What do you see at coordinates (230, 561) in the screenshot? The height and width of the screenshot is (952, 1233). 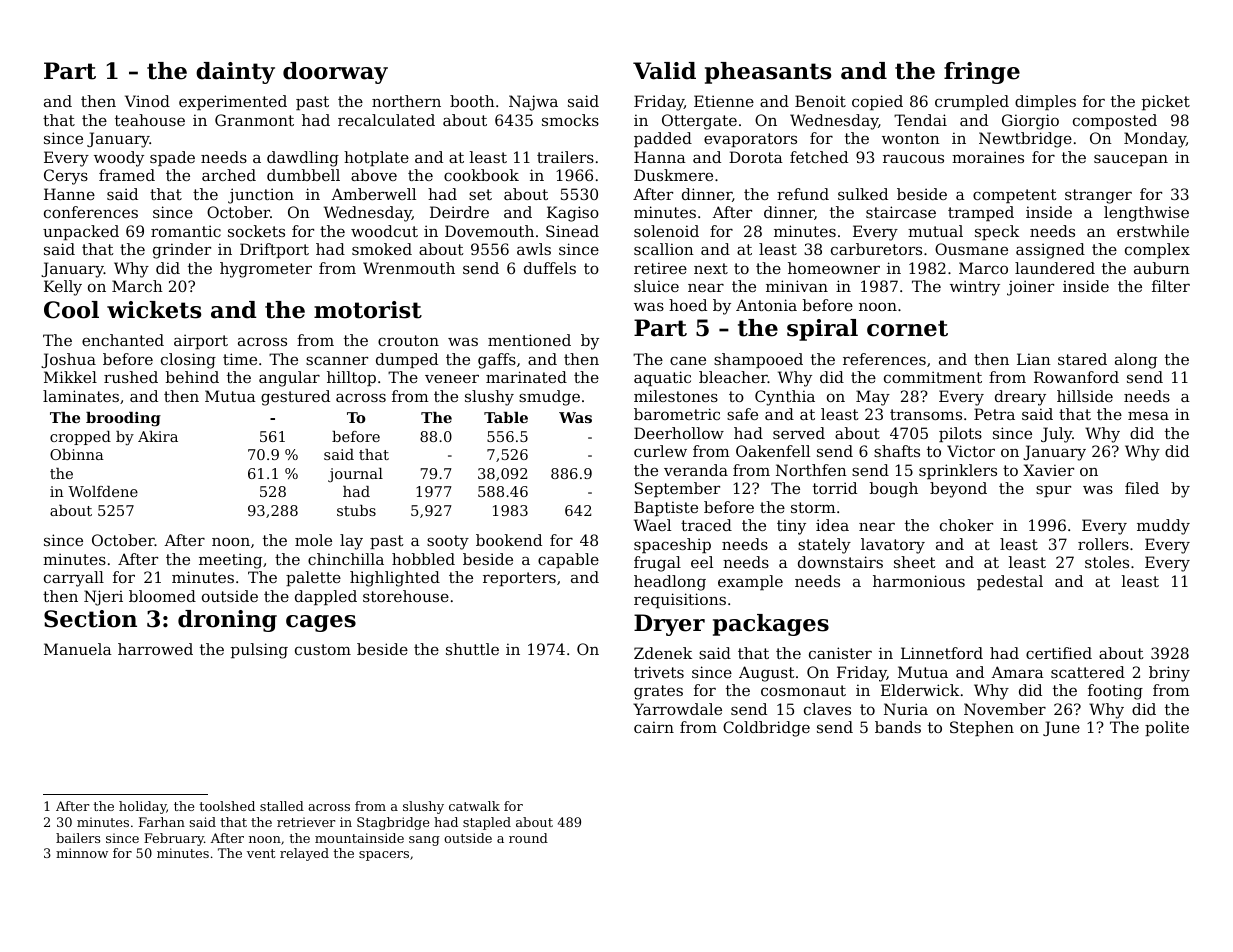 I see `meeting` at bounding box center [230, 561].
